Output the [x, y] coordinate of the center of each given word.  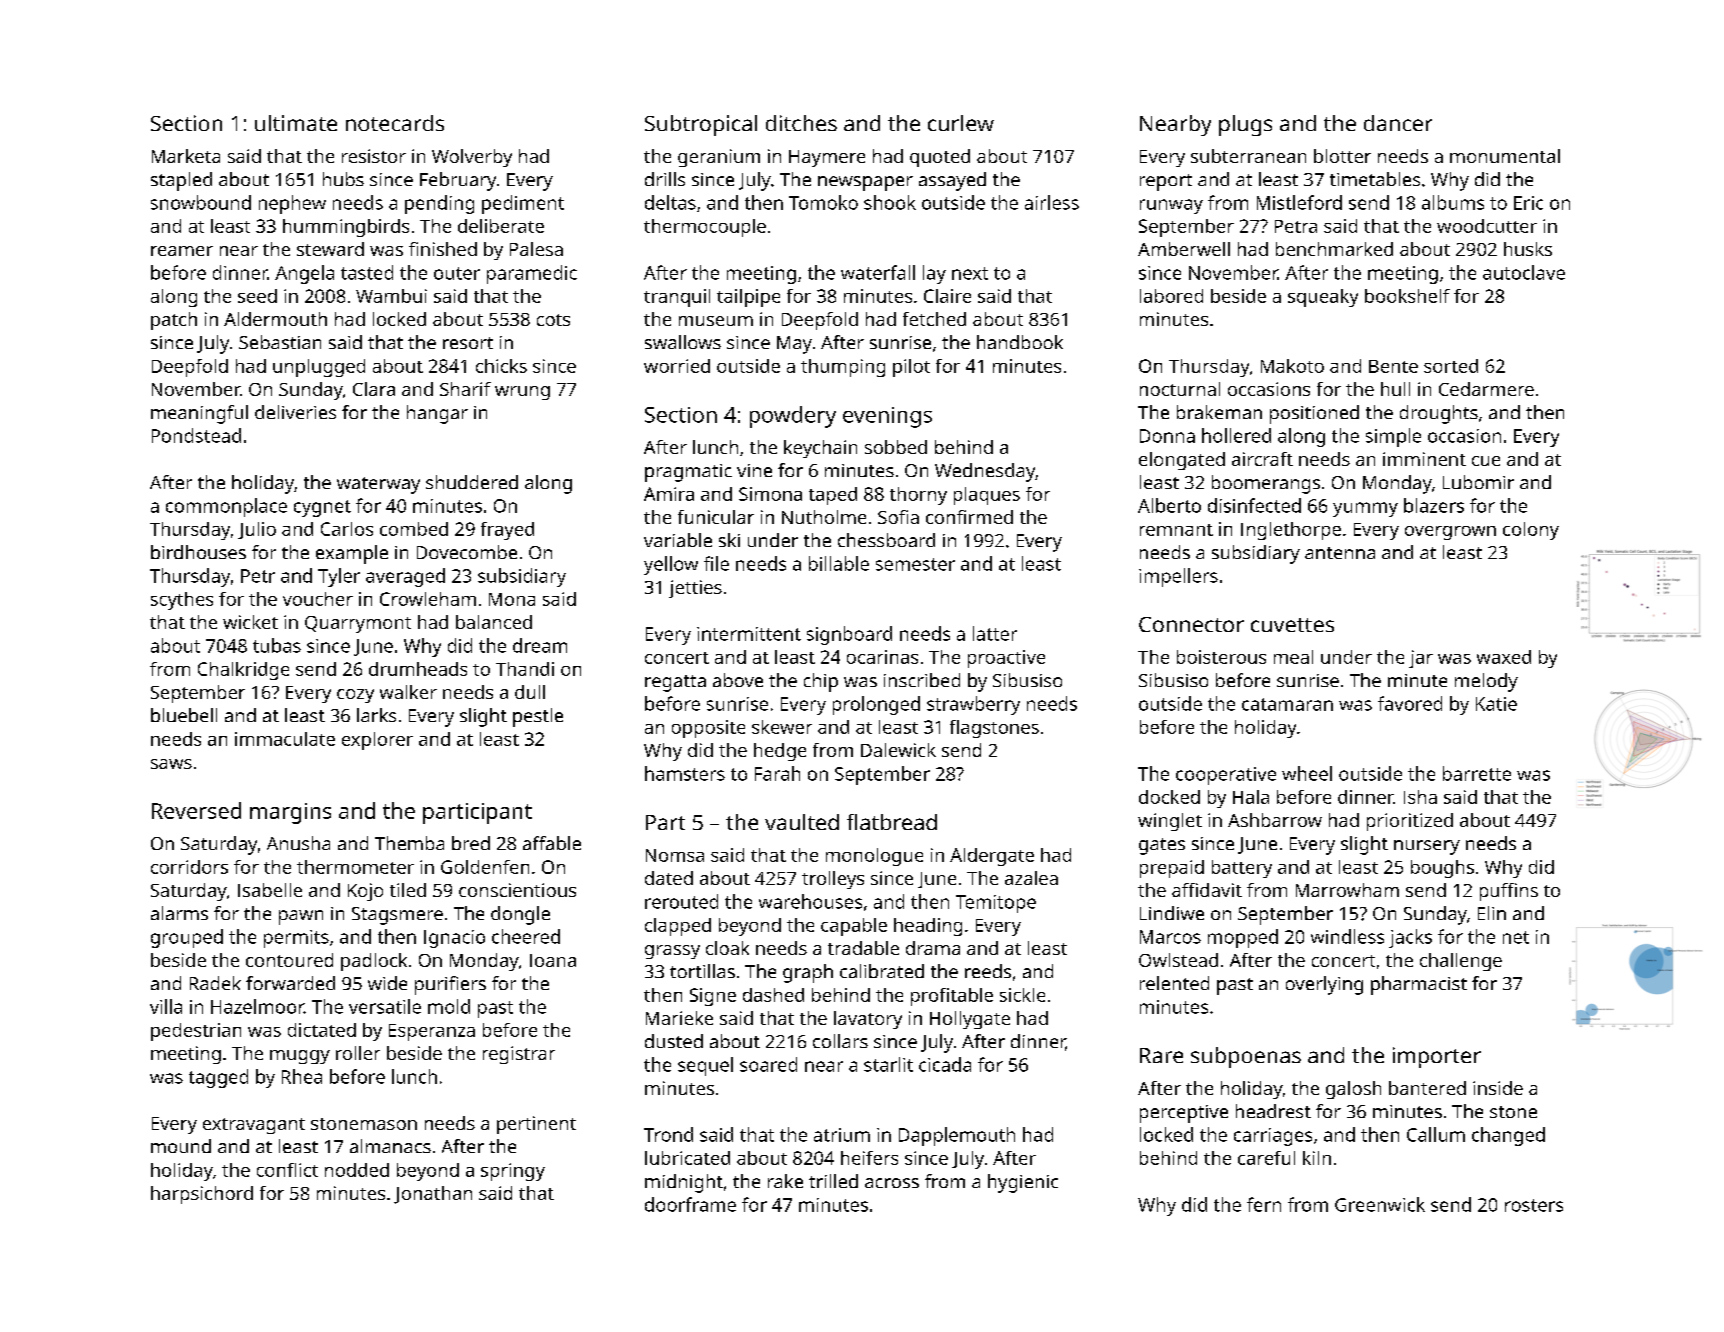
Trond [668, 1134]
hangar [437, 414]
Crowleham [428, 599]
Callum [1436, 1134]
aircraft [1262, 459]
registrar [519, 1055]
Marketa [186, 156]
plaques [987, 496]
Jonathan [433, 1195]
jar [1421, 659]
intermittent [749, 634]
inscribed [922, 680]
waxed [1504, 657]
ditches [801, 123]
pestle [538, 717]
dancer [1398, 123]
